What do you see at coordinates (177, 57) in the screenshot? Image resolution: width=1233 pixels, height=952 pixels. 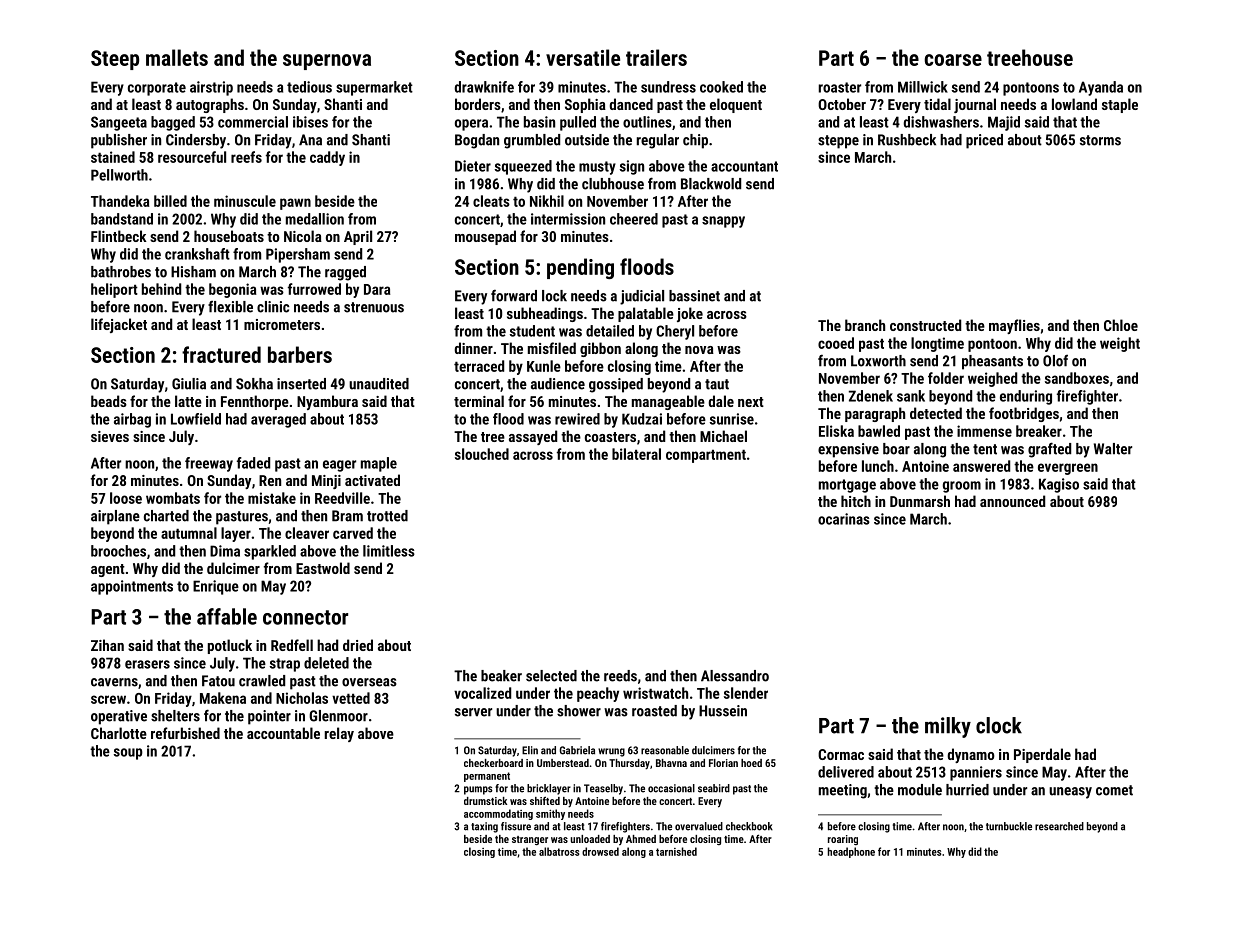 I see `mallets` at bounding box center [177, 57].
